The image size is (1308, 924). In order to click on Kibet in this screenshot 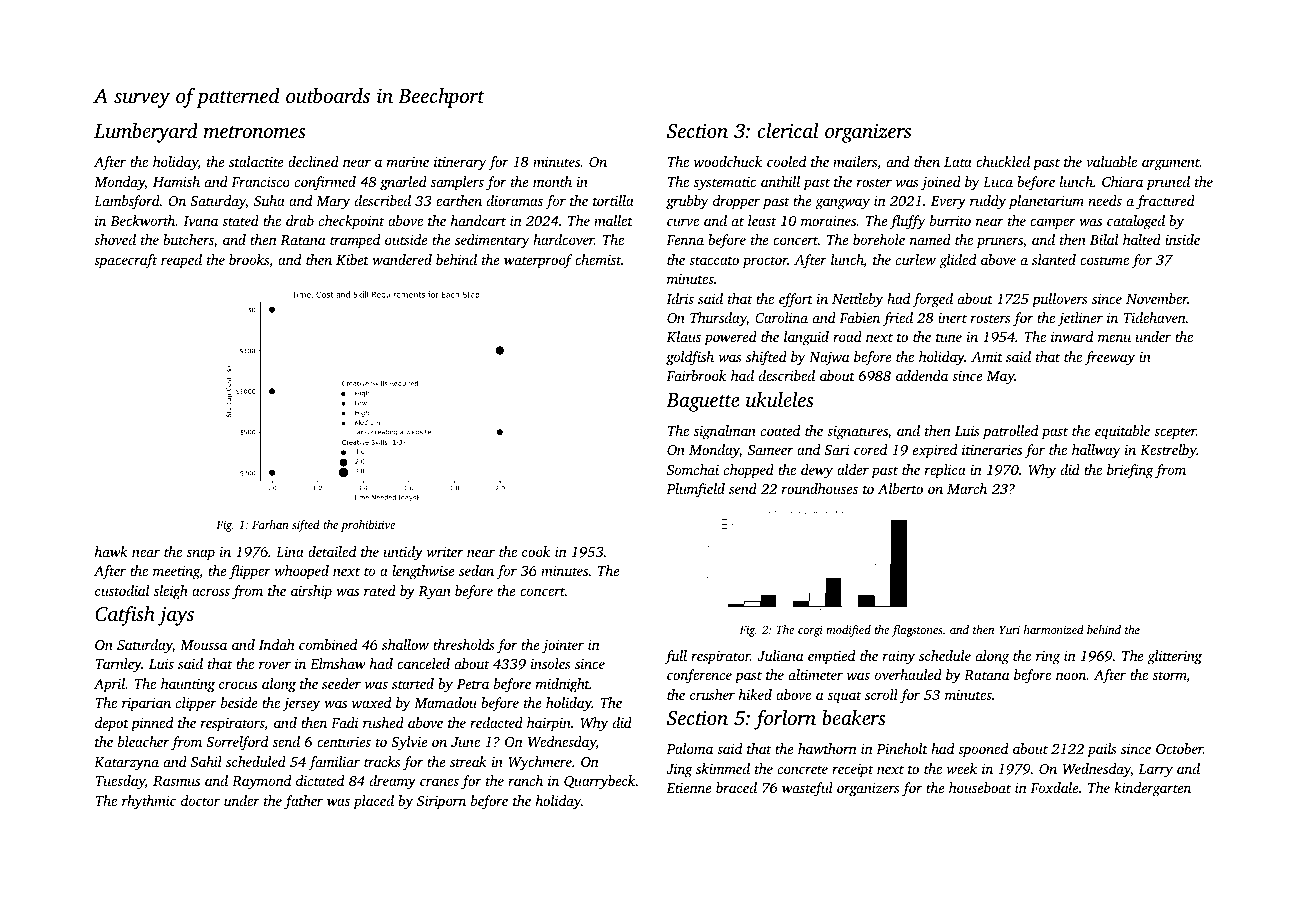, I will do `click(352, 259)`.
